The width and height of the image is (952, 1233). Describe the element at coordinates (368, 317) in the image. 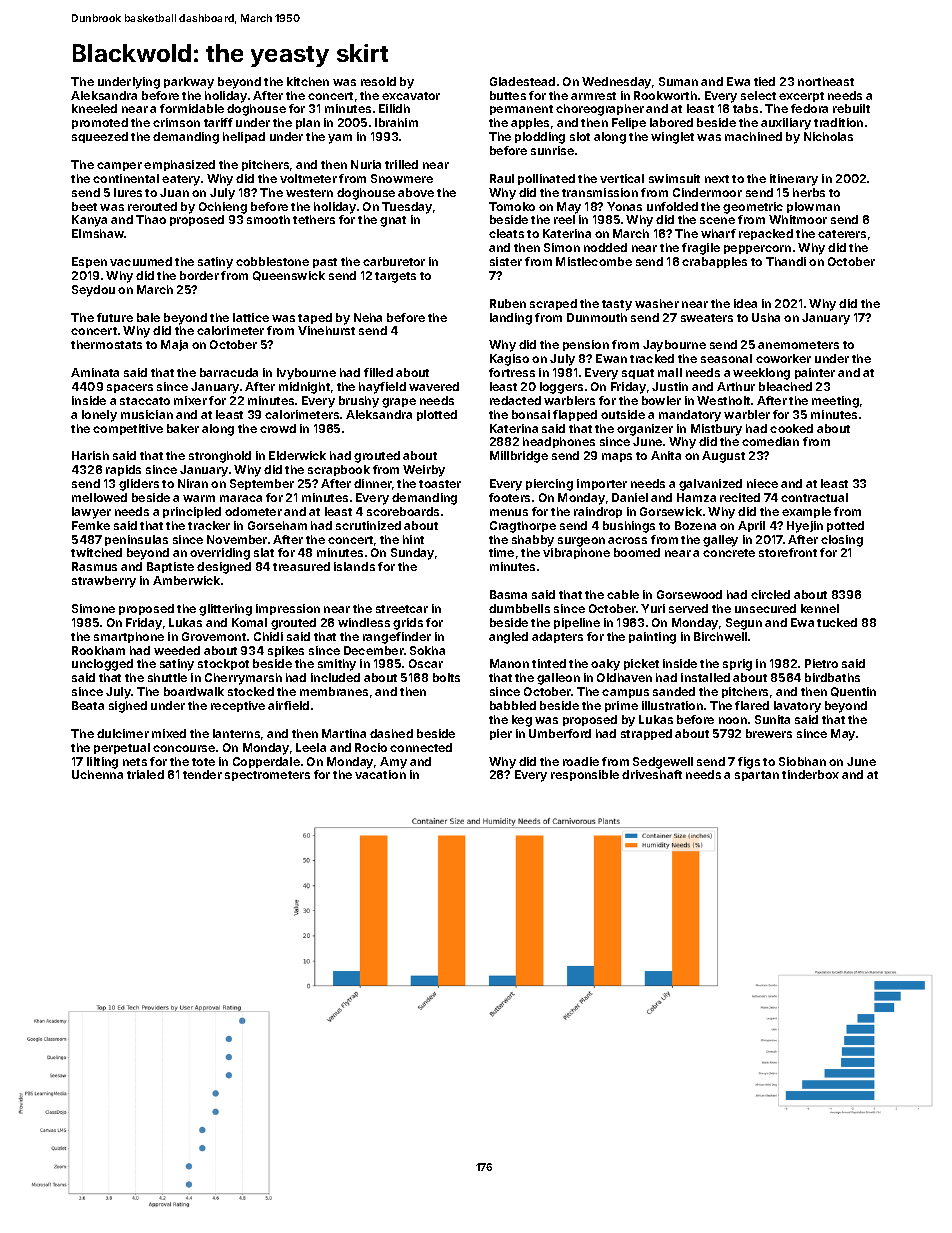

I see `Neha` at that location.
